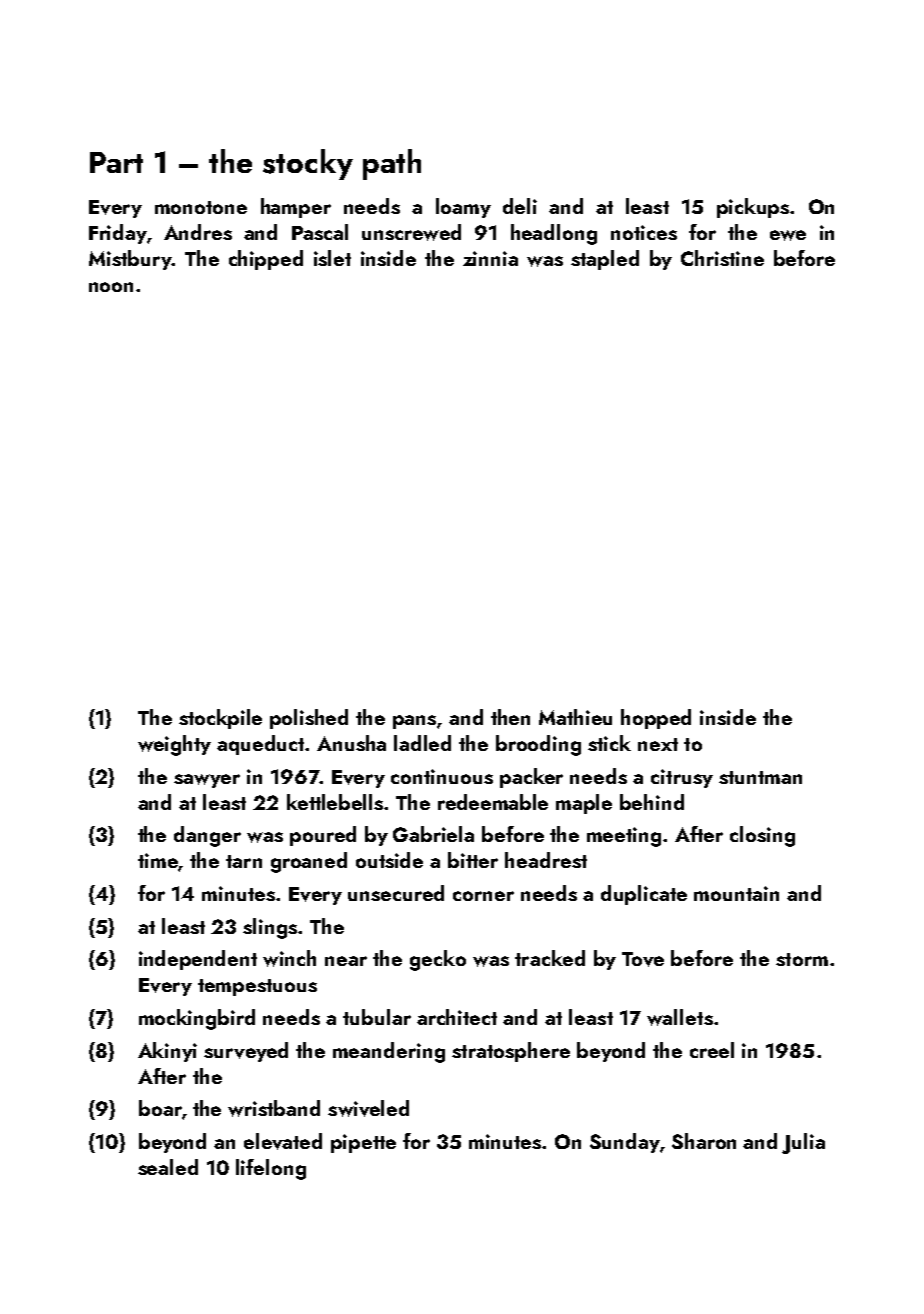 This image has height=1314, width=924. What do you see at coordinates (111, 287) in the image?
I see `noon` at bounding box center [111, 287].
